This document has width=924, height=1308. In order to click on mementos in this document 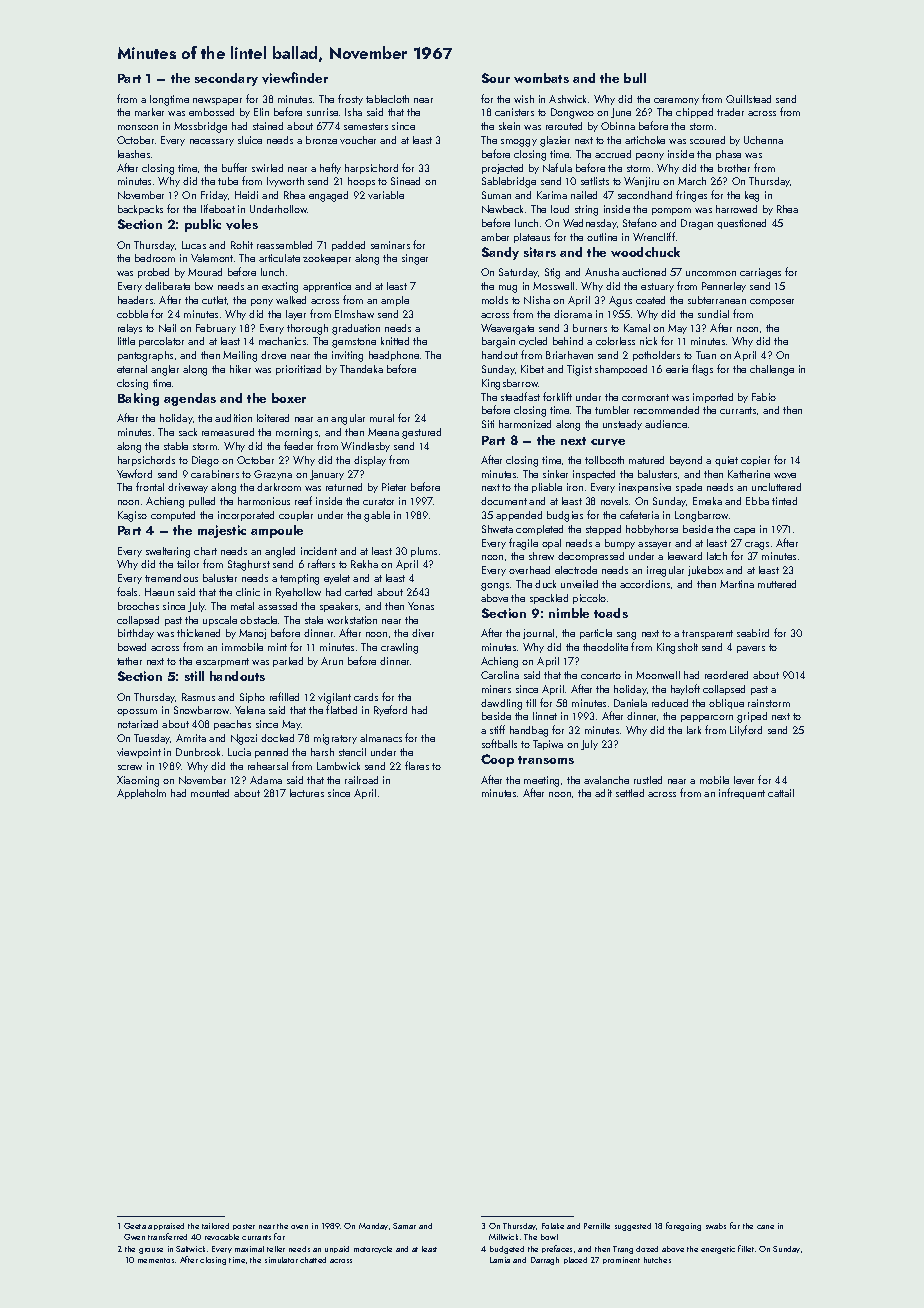, I will do `click(156, 1260)`.
